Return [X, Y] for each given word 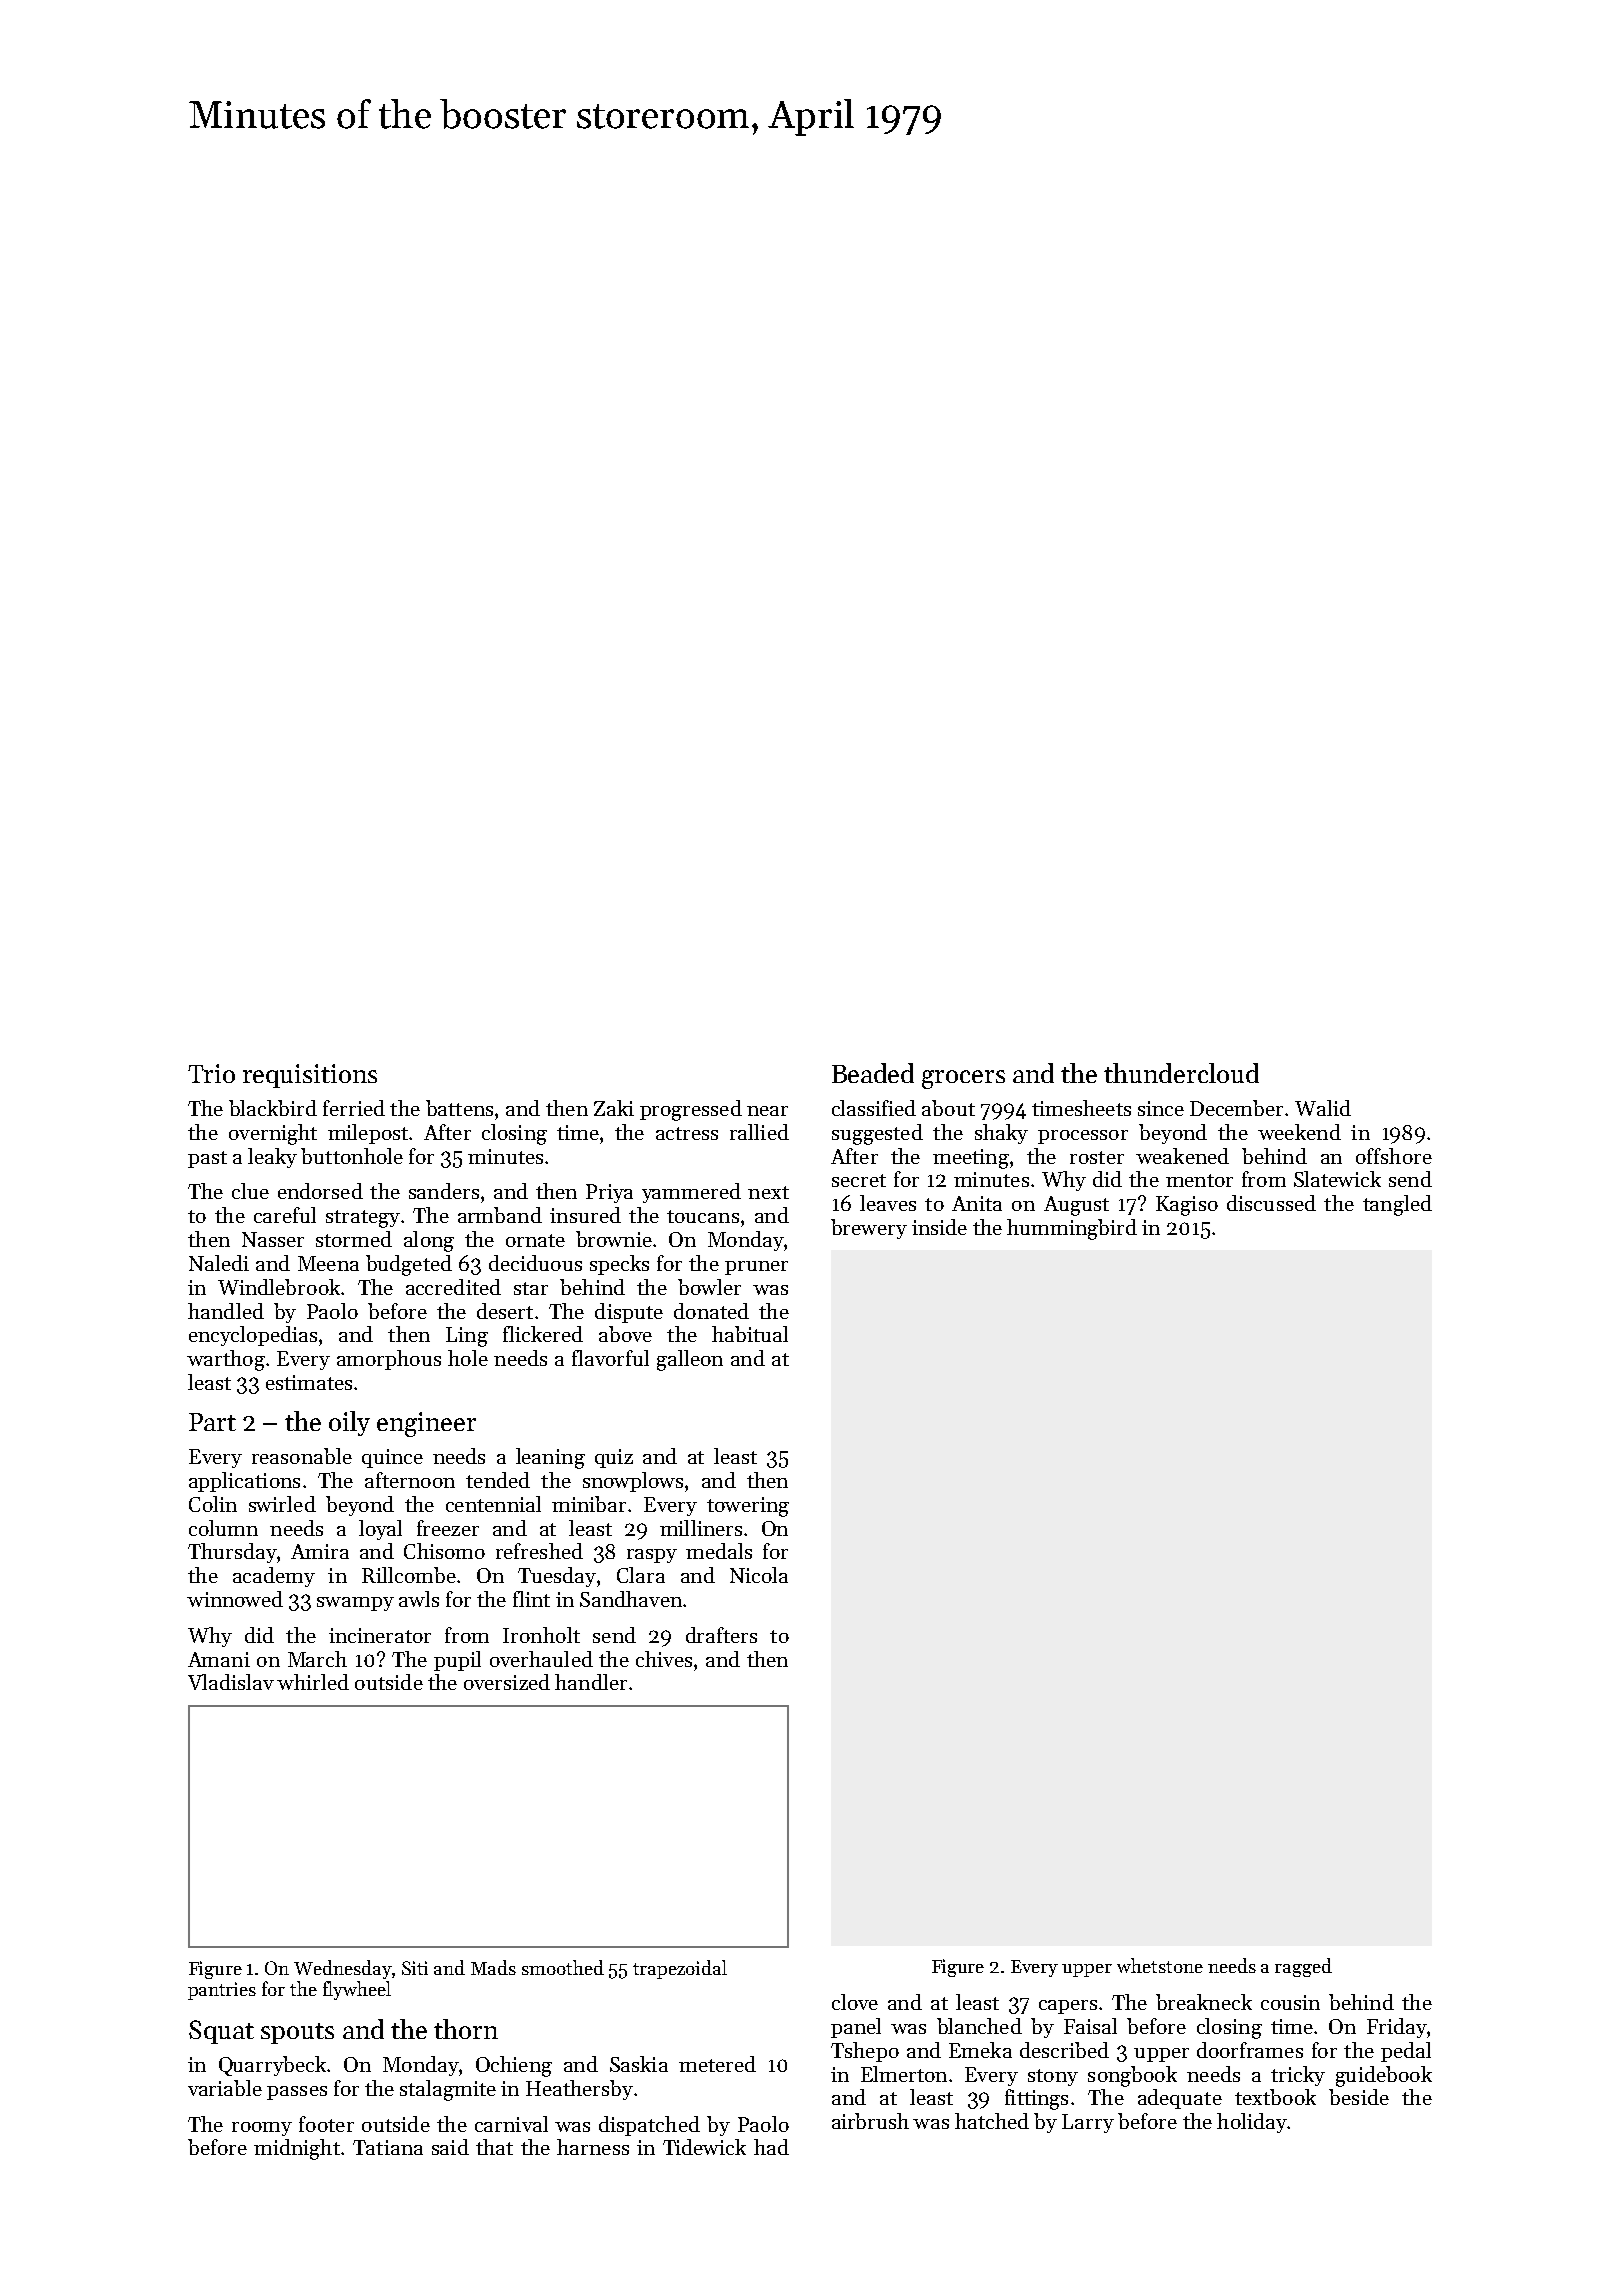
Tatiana [388, 2147]
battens [459, 1108]
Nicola [759, 1575]
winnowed [235, 1599]
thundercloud [1181, 1073]
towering [748, 1507]
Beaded [873, 1073]
